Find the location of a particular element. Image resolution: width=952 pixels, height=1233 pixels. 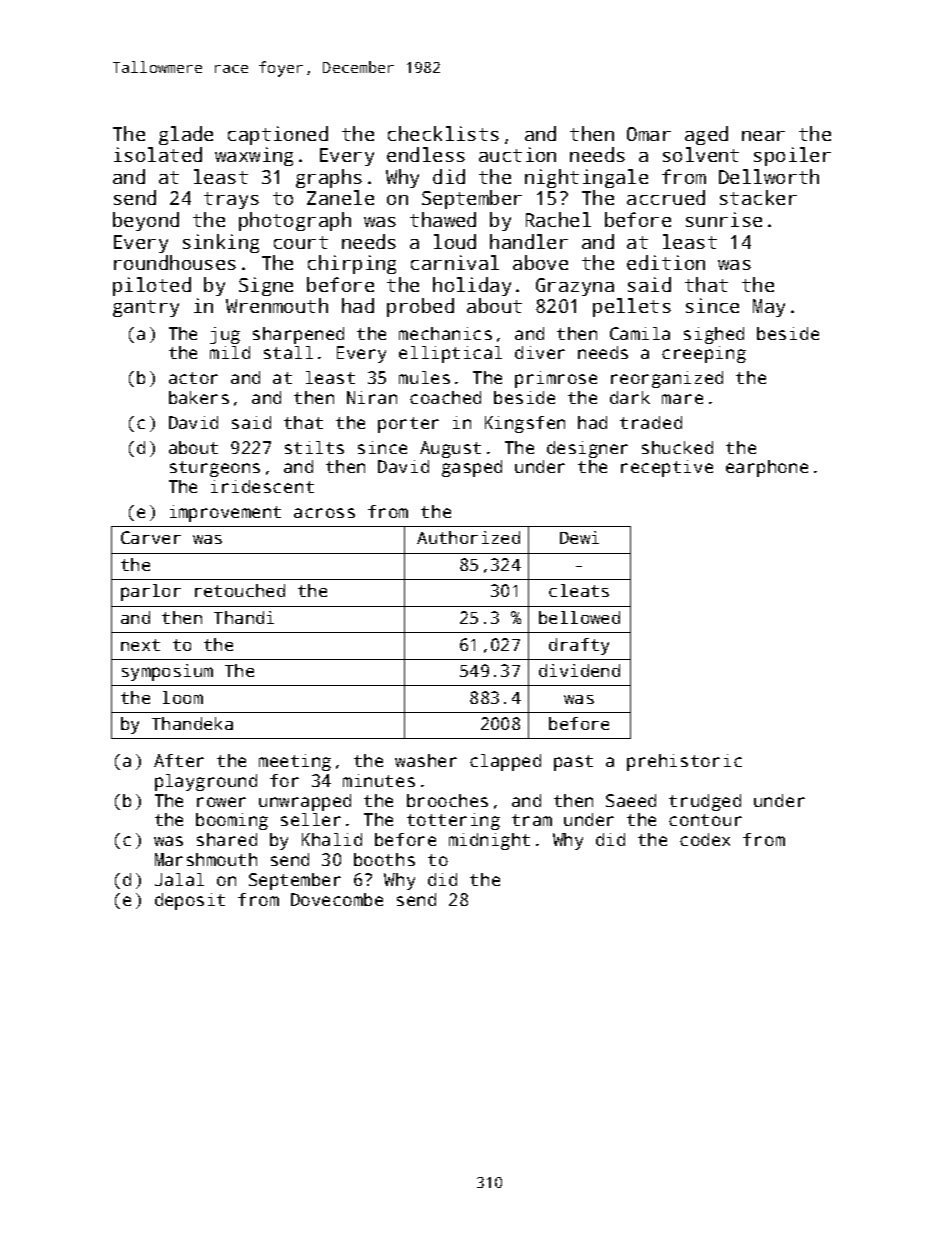

parlor is located at coordinates (151, 592).
